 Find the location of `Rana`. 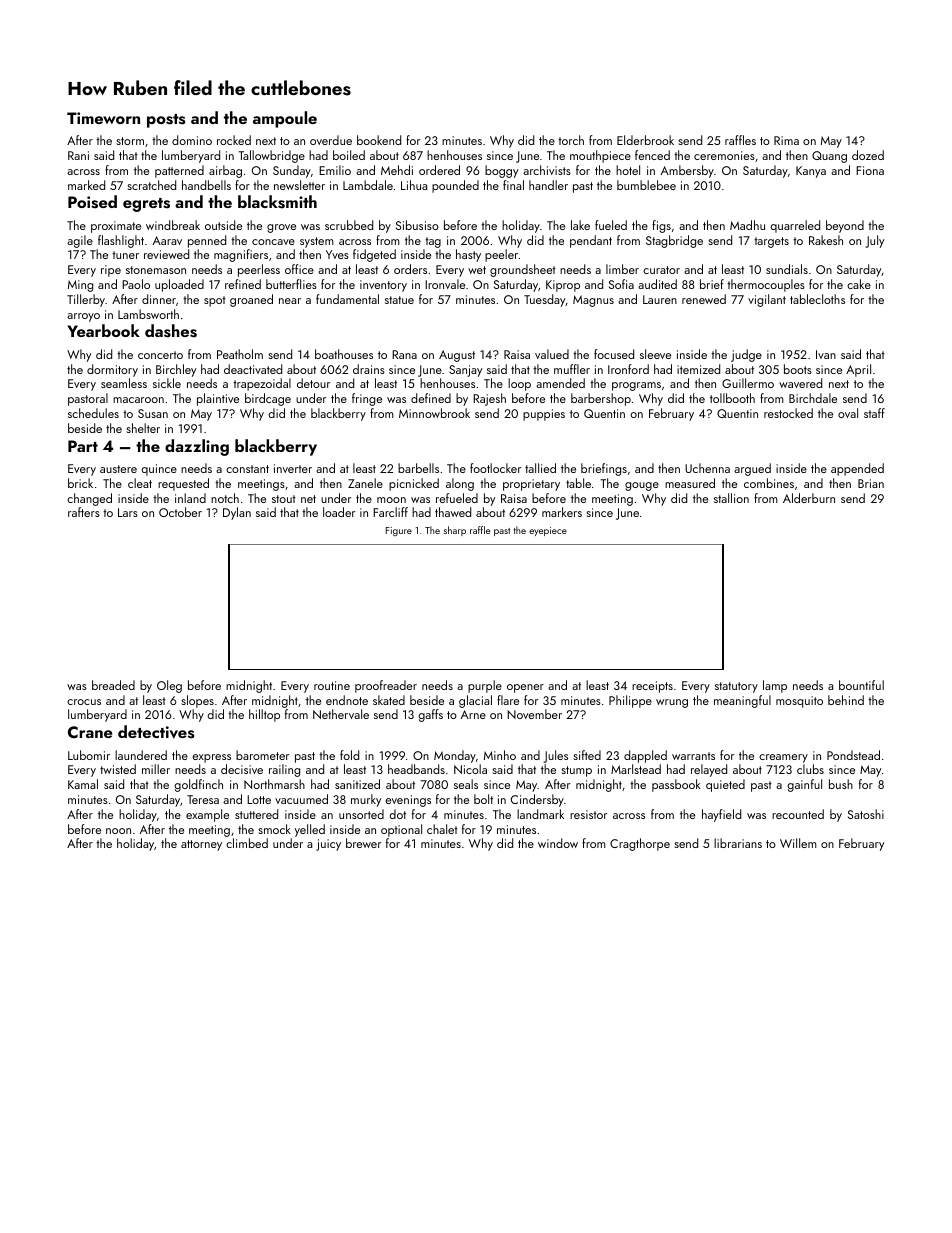

Rana is located at coordinates (404, 354).
